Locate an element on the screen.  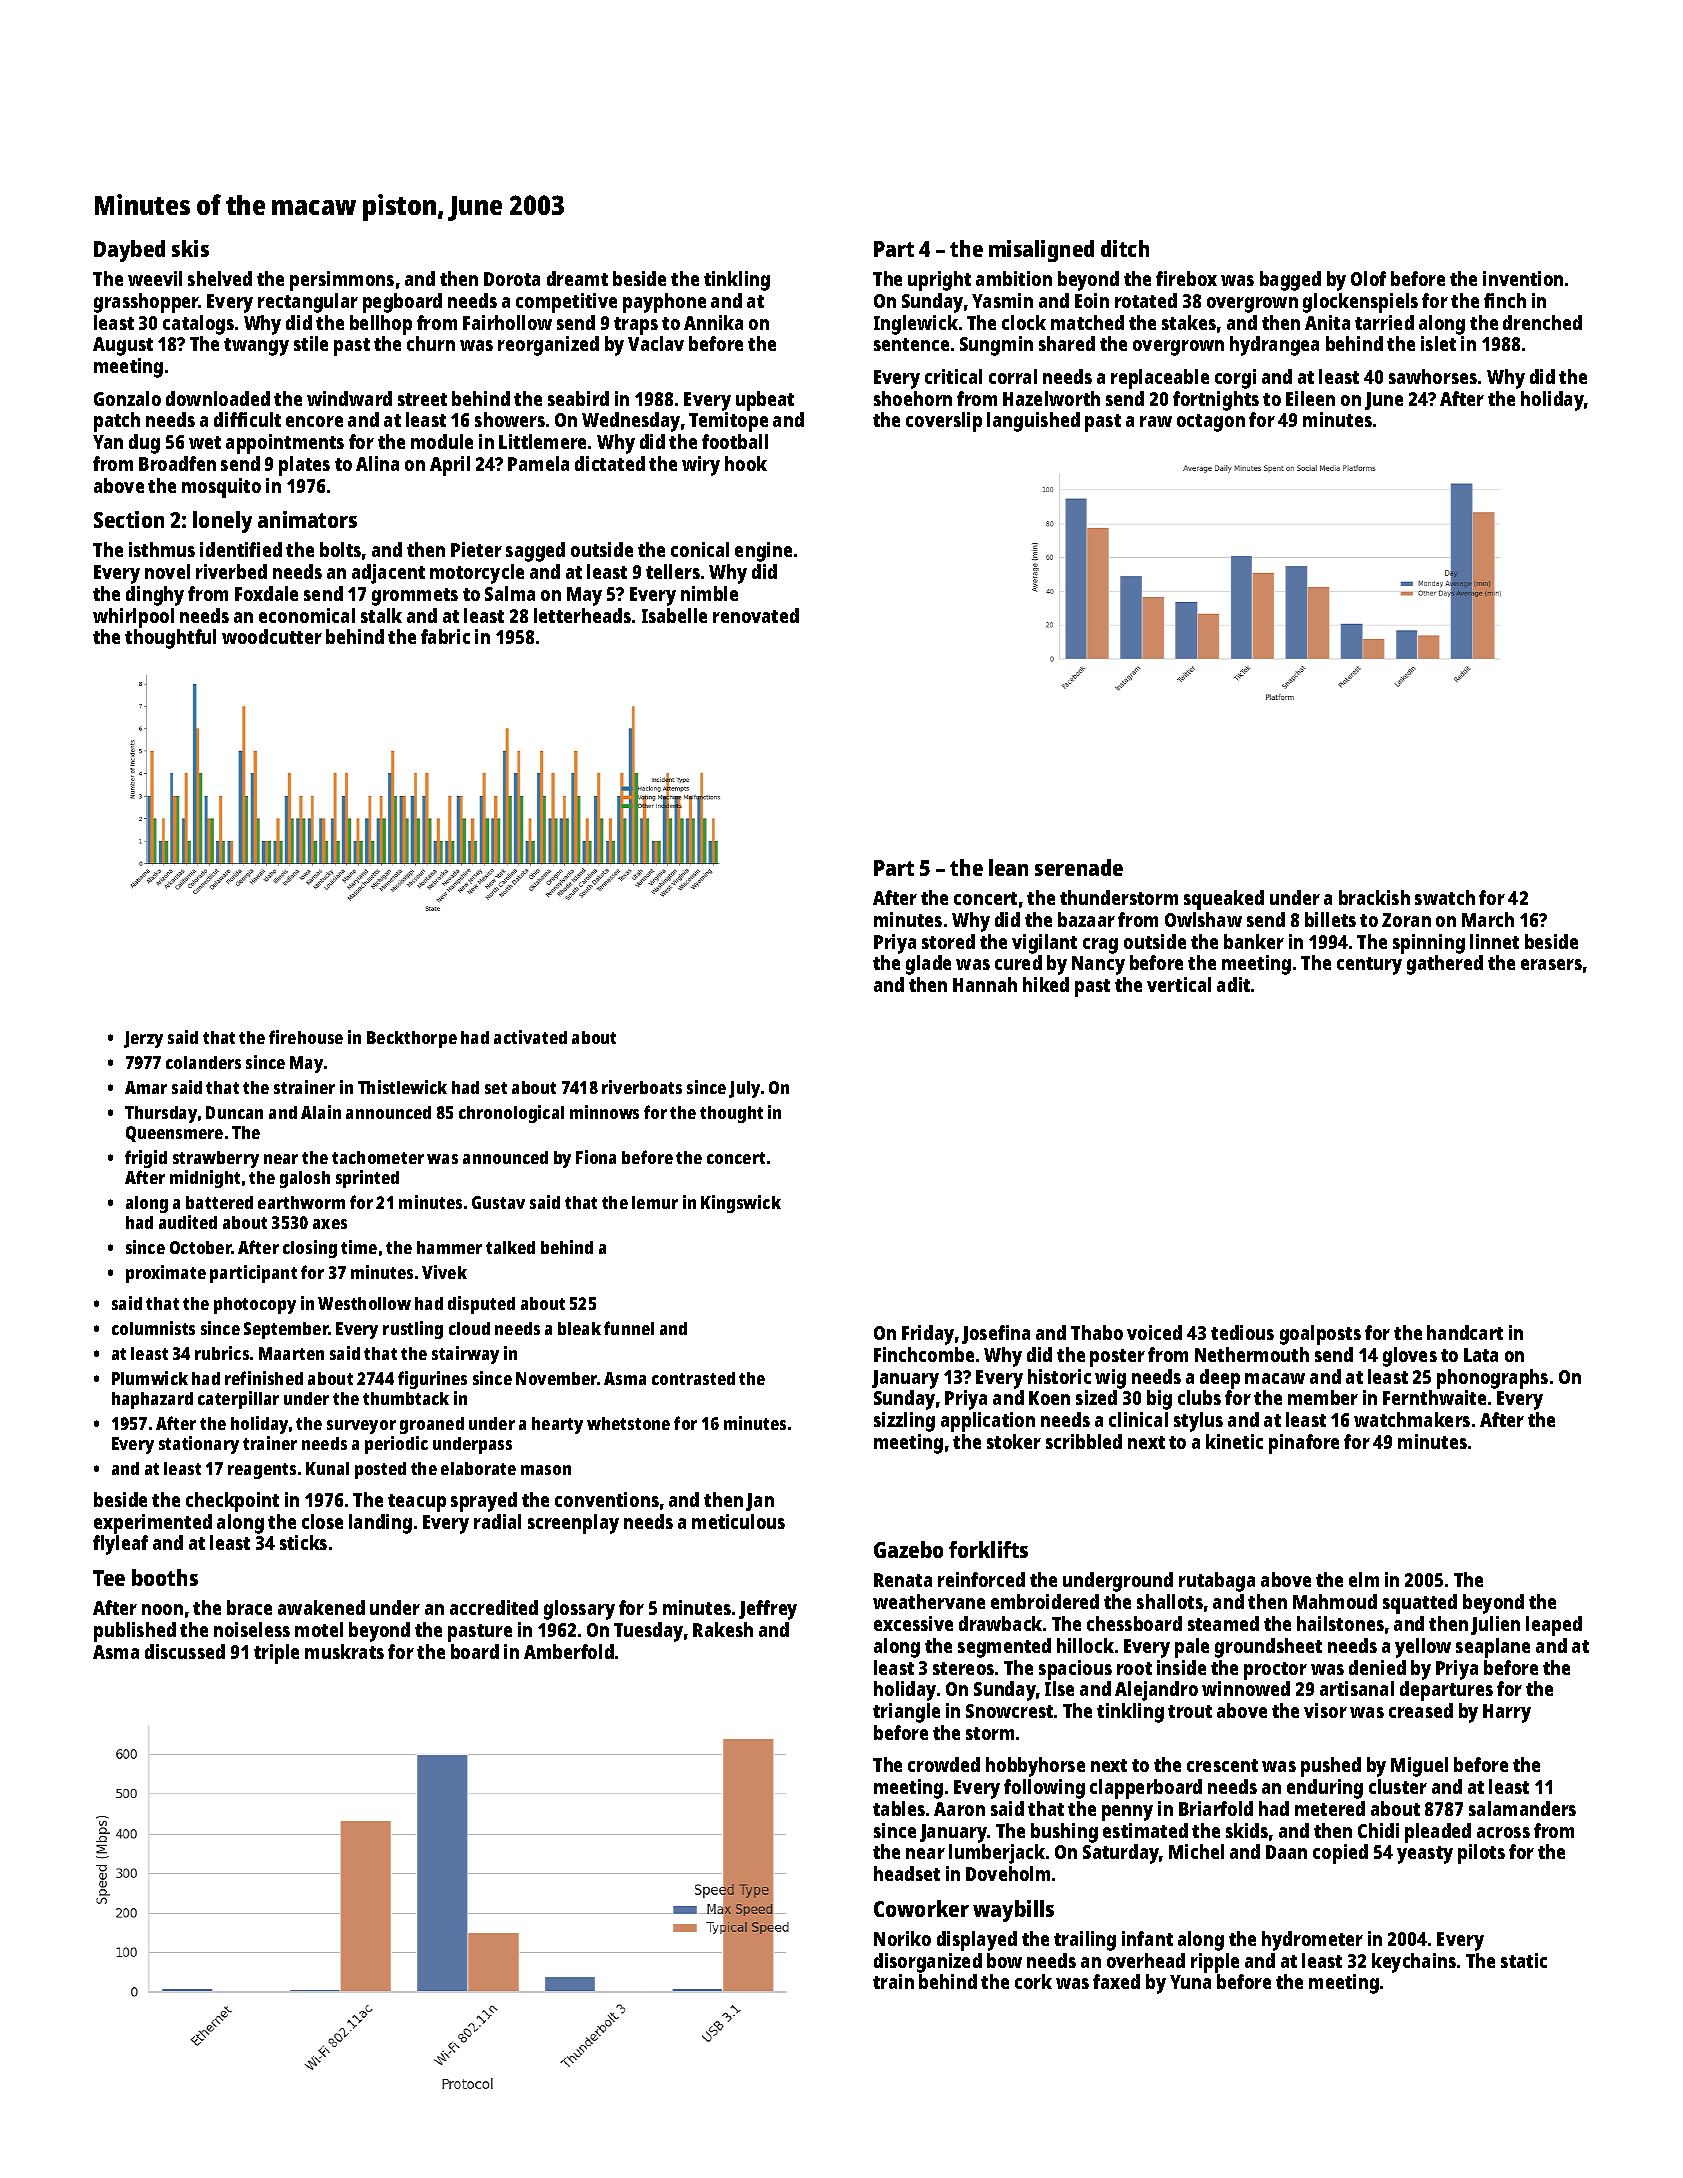
disorganized is located at coordinates (928, 1963).
